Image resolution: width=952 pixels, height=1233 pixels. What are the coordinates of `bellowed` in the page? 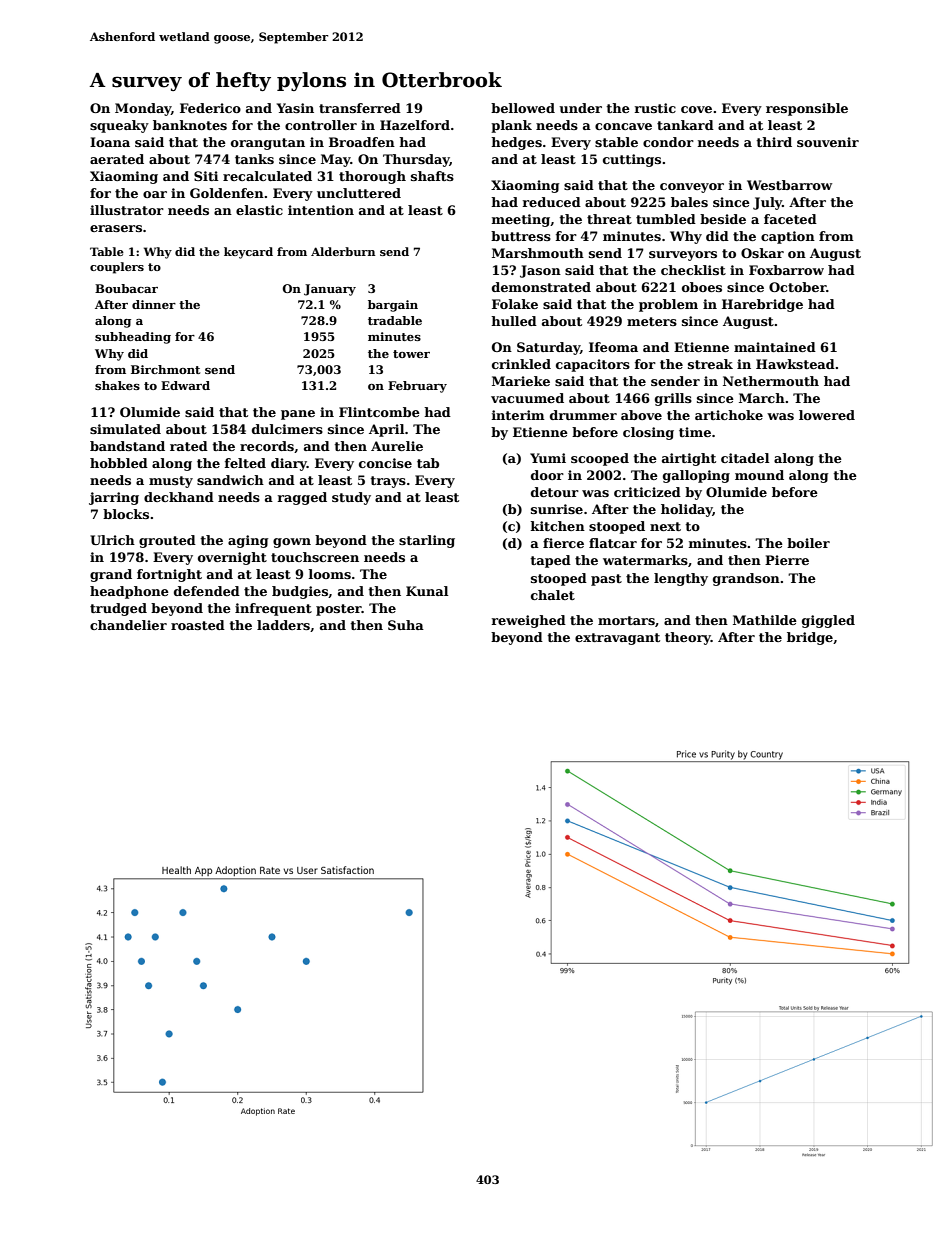 It's located at (523, 108).
